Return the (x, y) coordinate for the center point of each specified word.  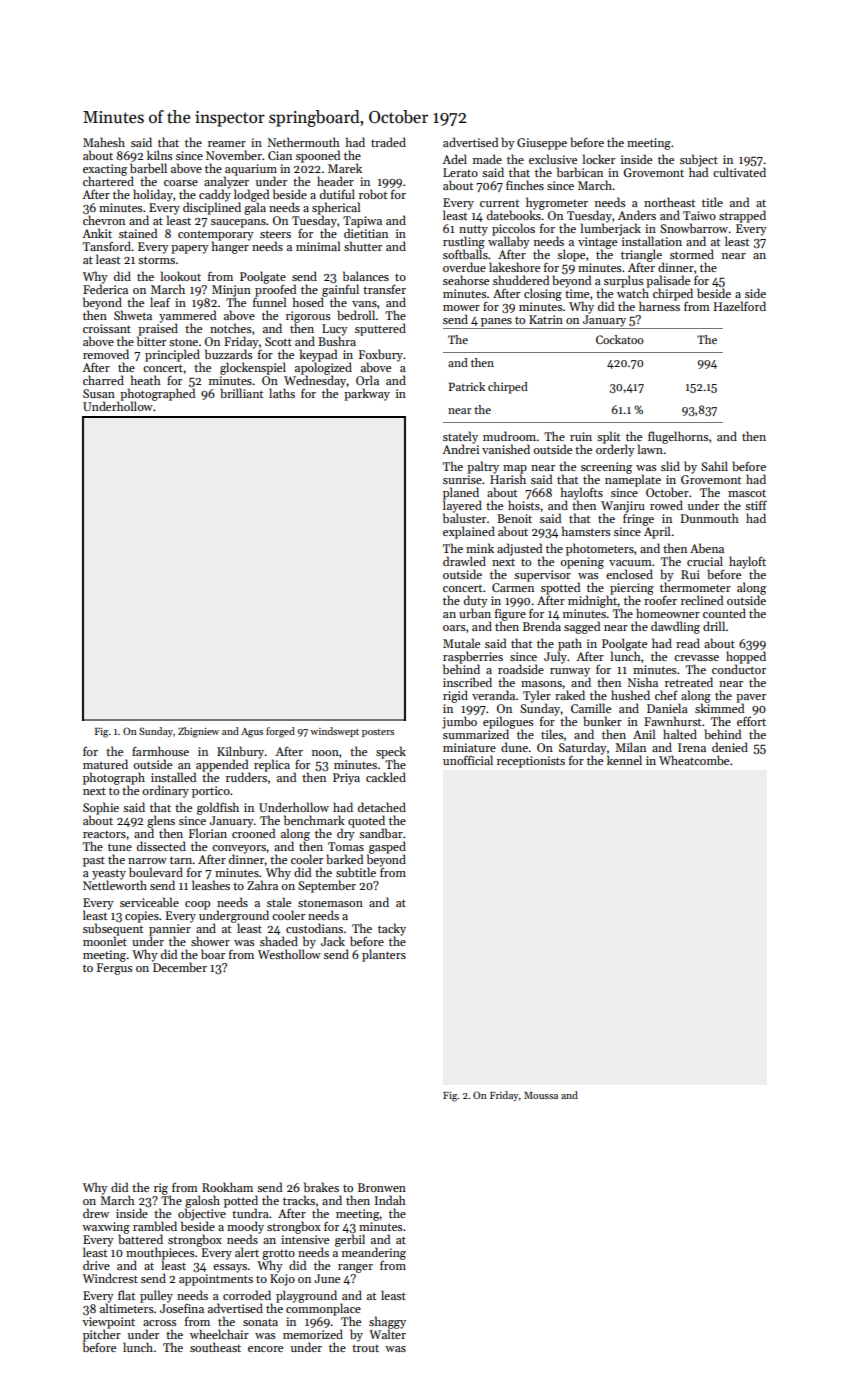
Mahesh (104, 142)
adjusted (519, 549)
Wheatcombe (694, 760)
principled (172, 355)
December (180, 967)
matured (105, 764)
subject (699, 161)
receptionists (531, 762)
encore (265, 1349)
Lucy (335, 330)
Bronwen (382, 1187)
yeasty (109, 874)
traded (388, 142)
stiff (756, 505)
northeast (669, 202)
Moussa (541, 1095)
